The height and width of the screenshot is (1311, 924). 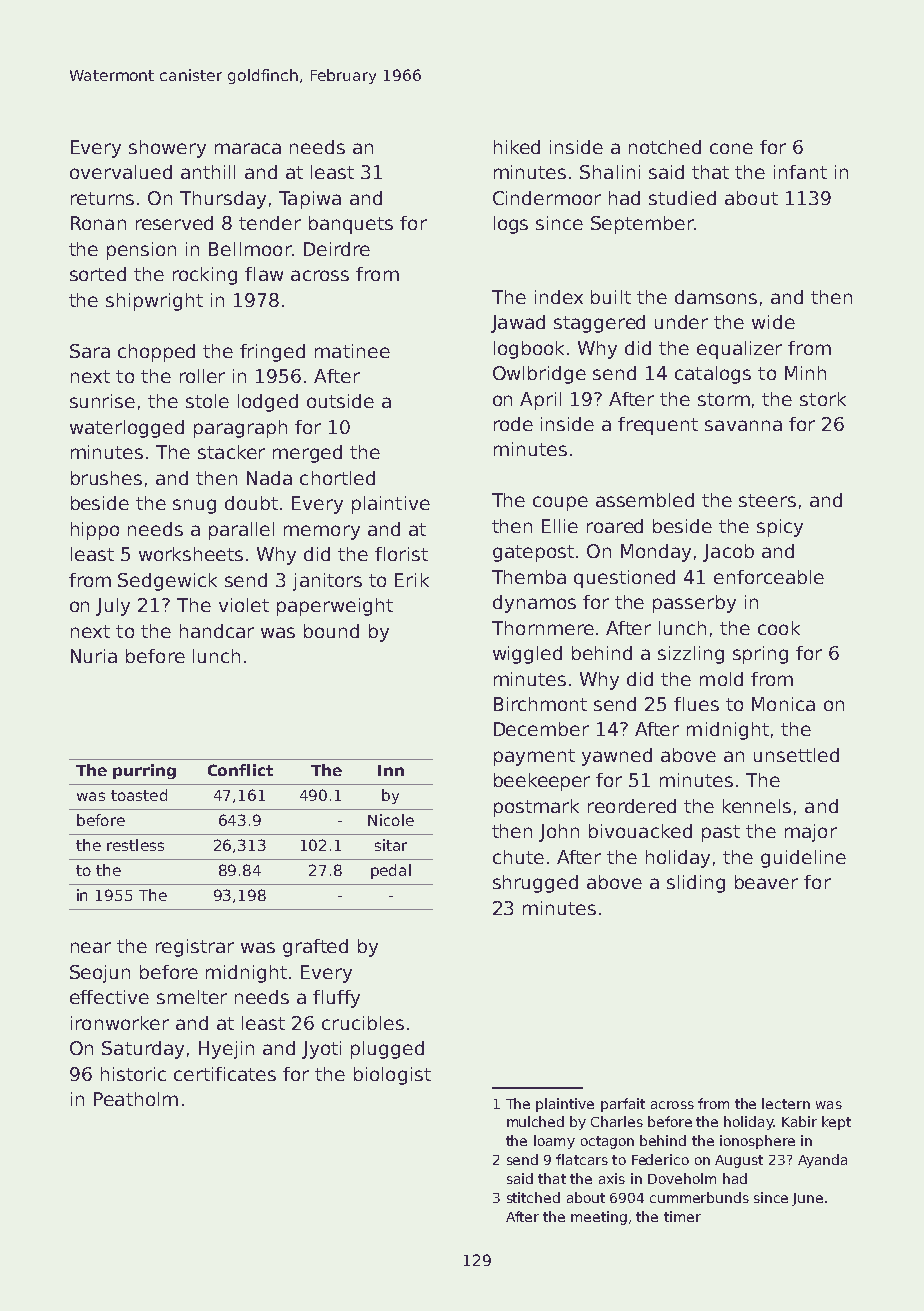 I want to click on savanna, so click(x=743, y=425).
